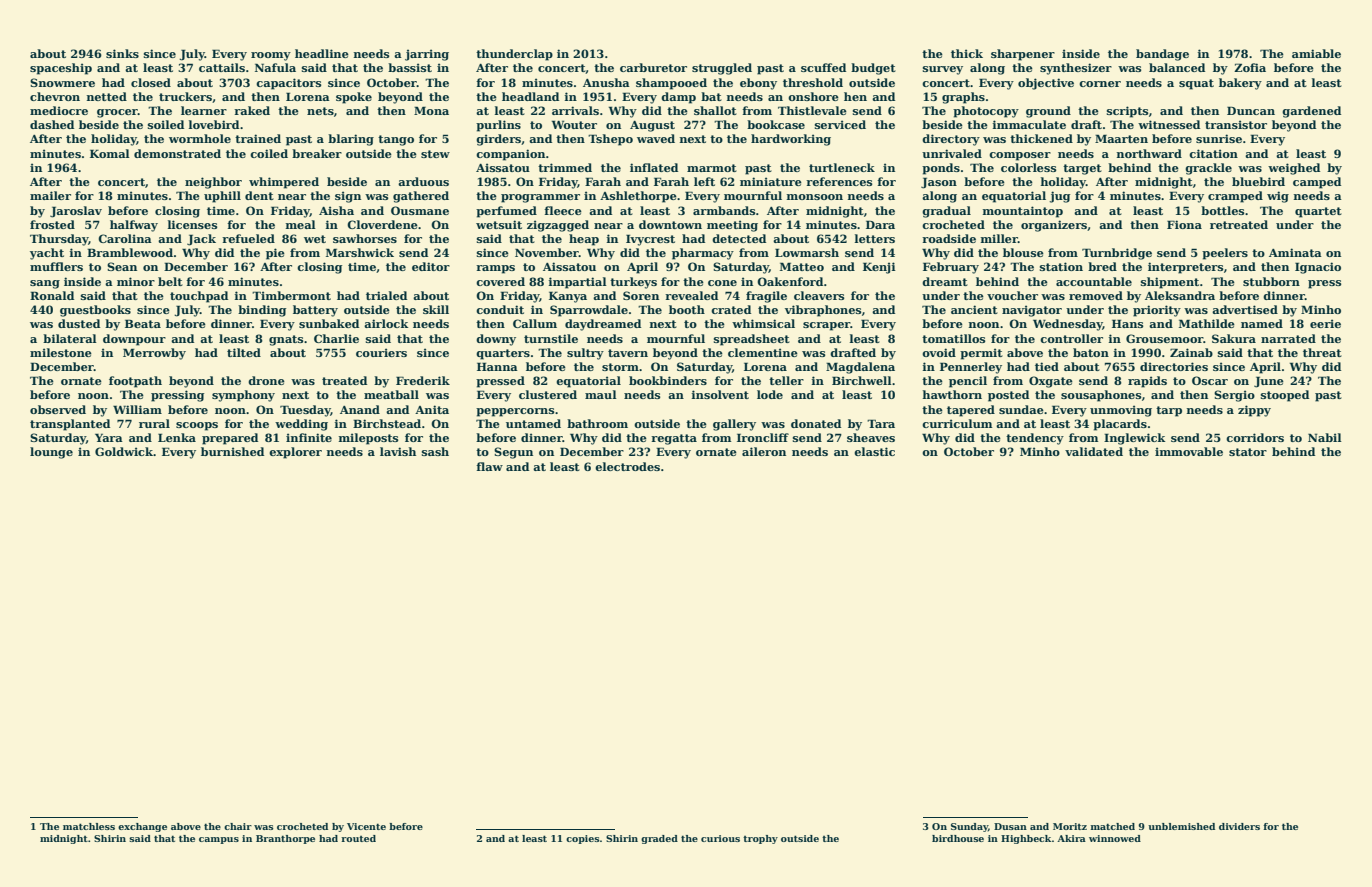 The height and width of the screenshot is (887, 1372). Describe the element at coordinates (583, 839) in the screenshot. I see `copies` at that location.
